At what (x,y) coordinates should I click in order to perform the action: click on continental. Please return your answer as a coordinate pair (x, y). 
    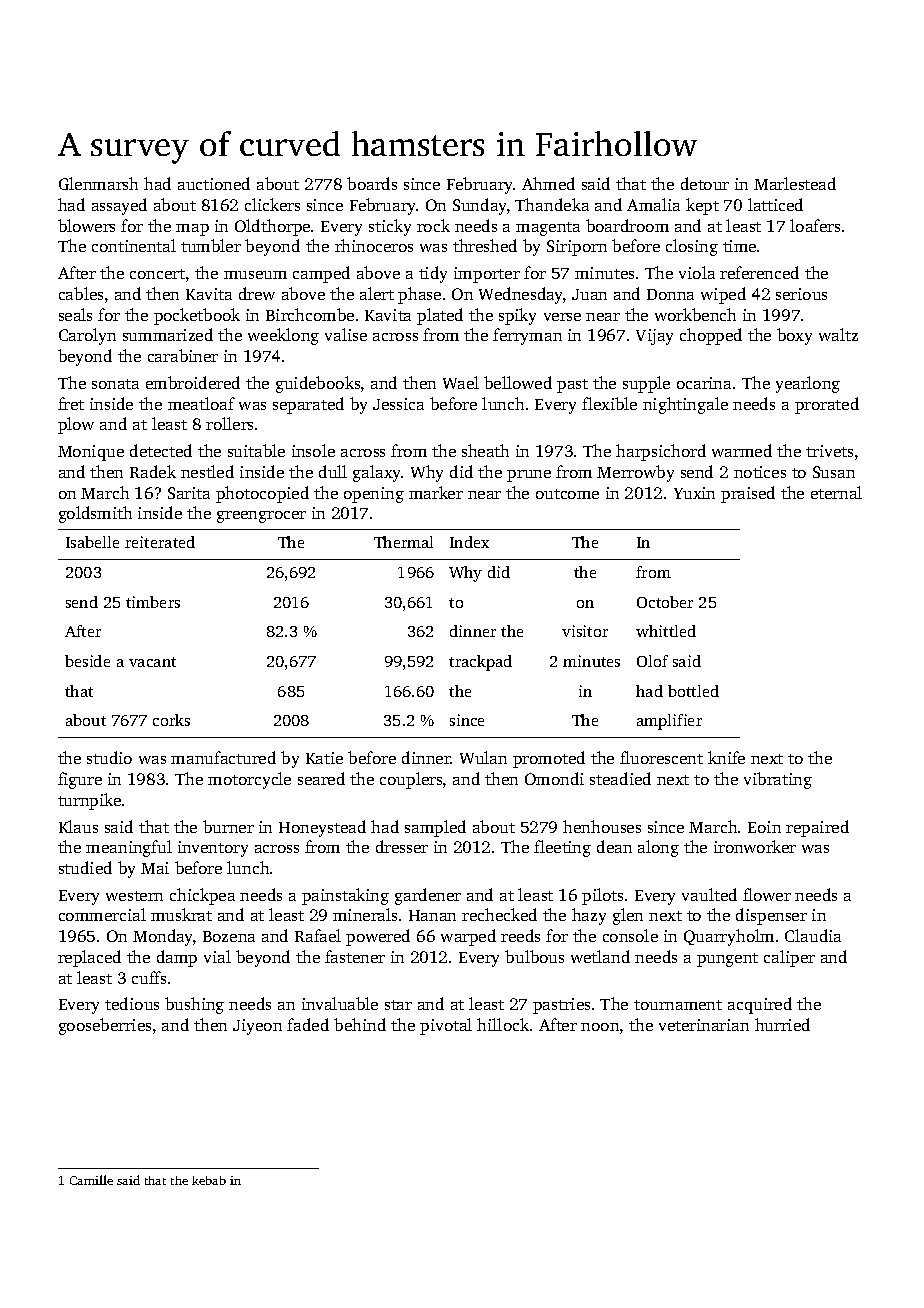
    Looking at the image, I should click on (134, 245).
